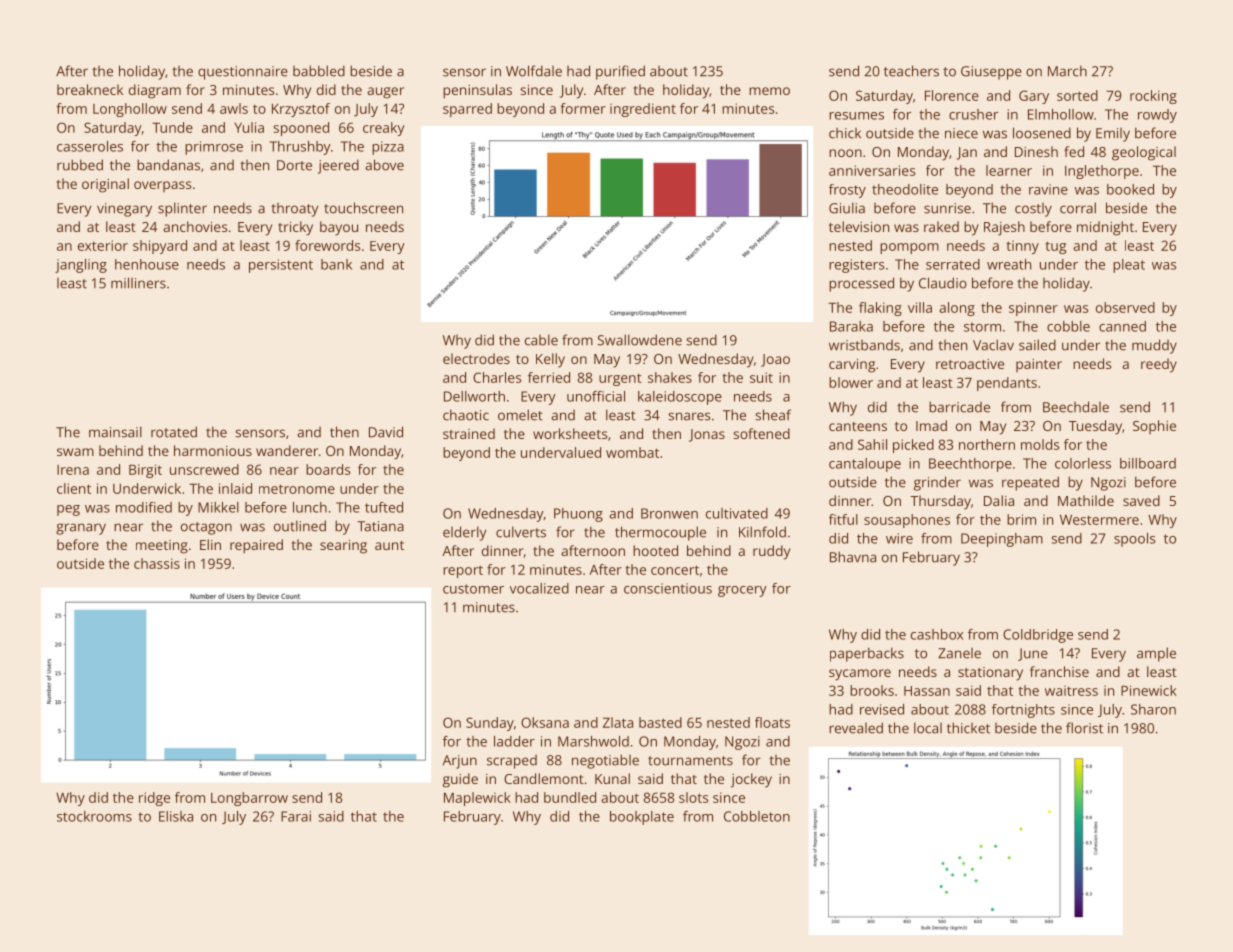 Image resolution: width=1233 pixels, height=952 pixels. What do you see at coordinates (541, 340) in the screenshot?
I see `cable` at bounding box center [541, 340].
